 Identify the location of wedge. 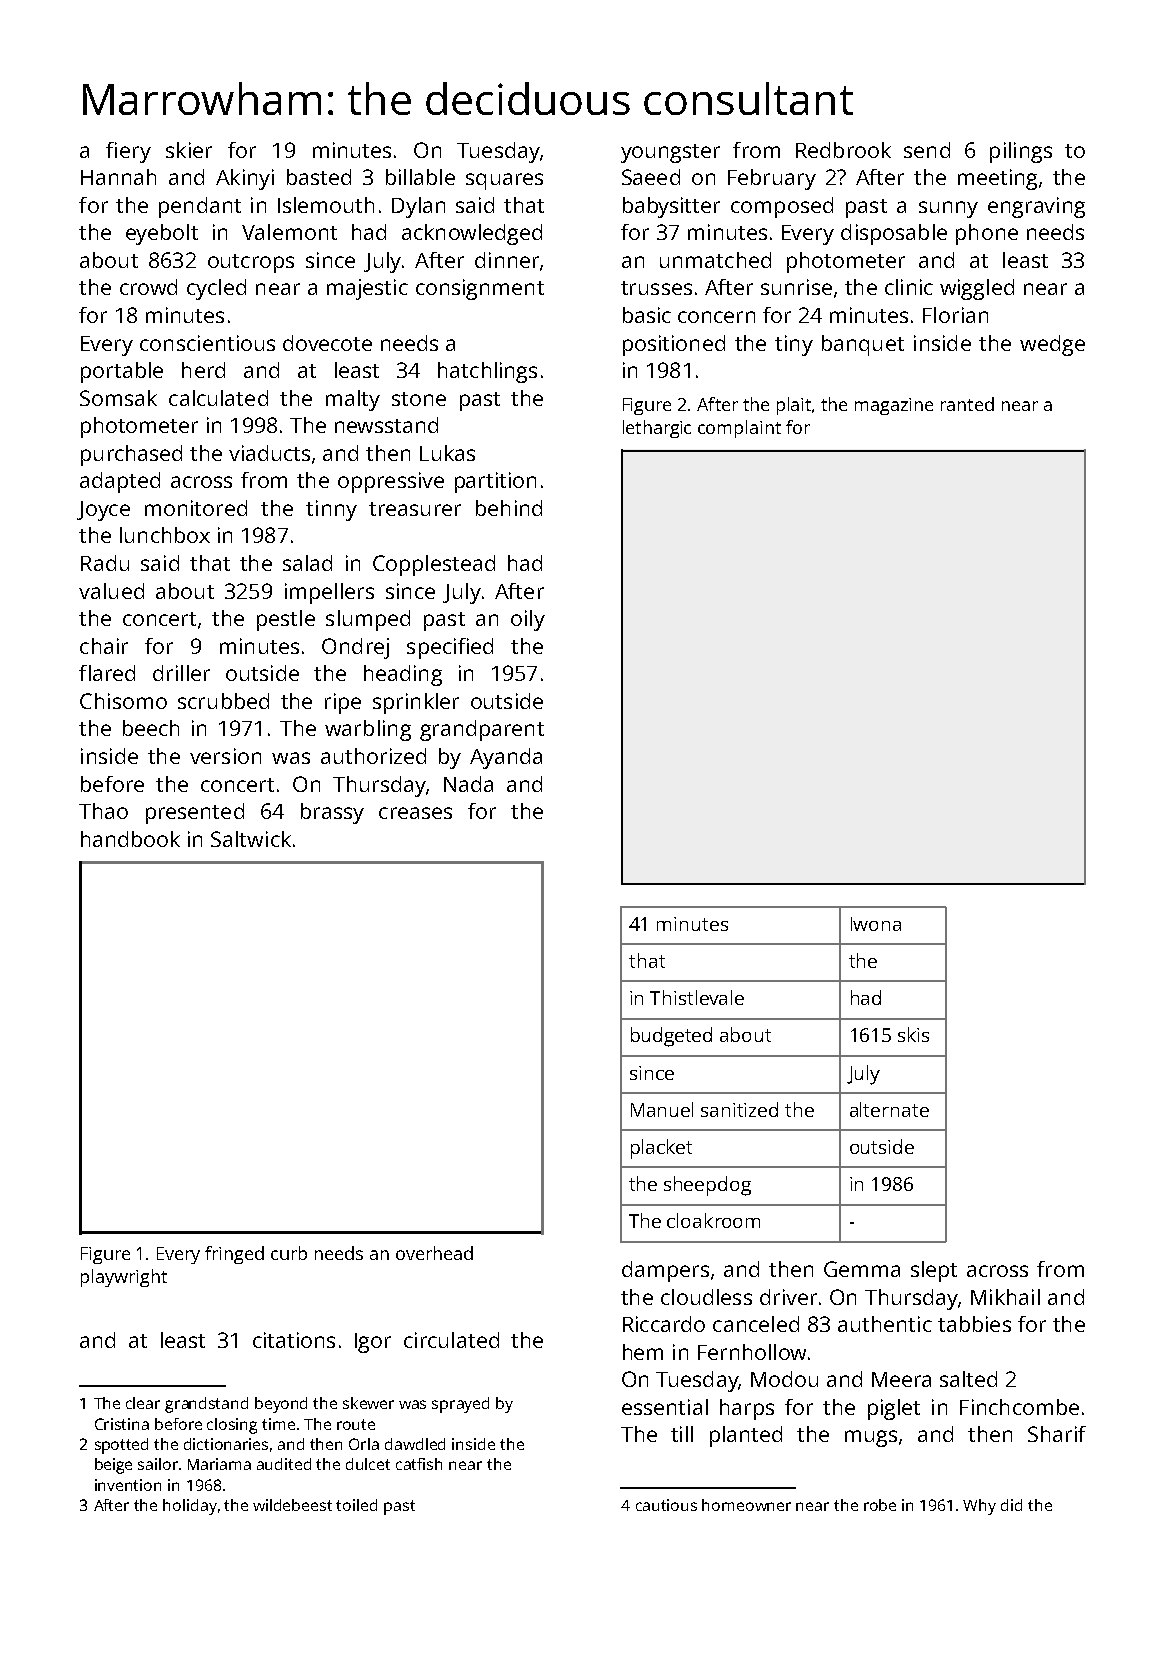
(1052, 345).
